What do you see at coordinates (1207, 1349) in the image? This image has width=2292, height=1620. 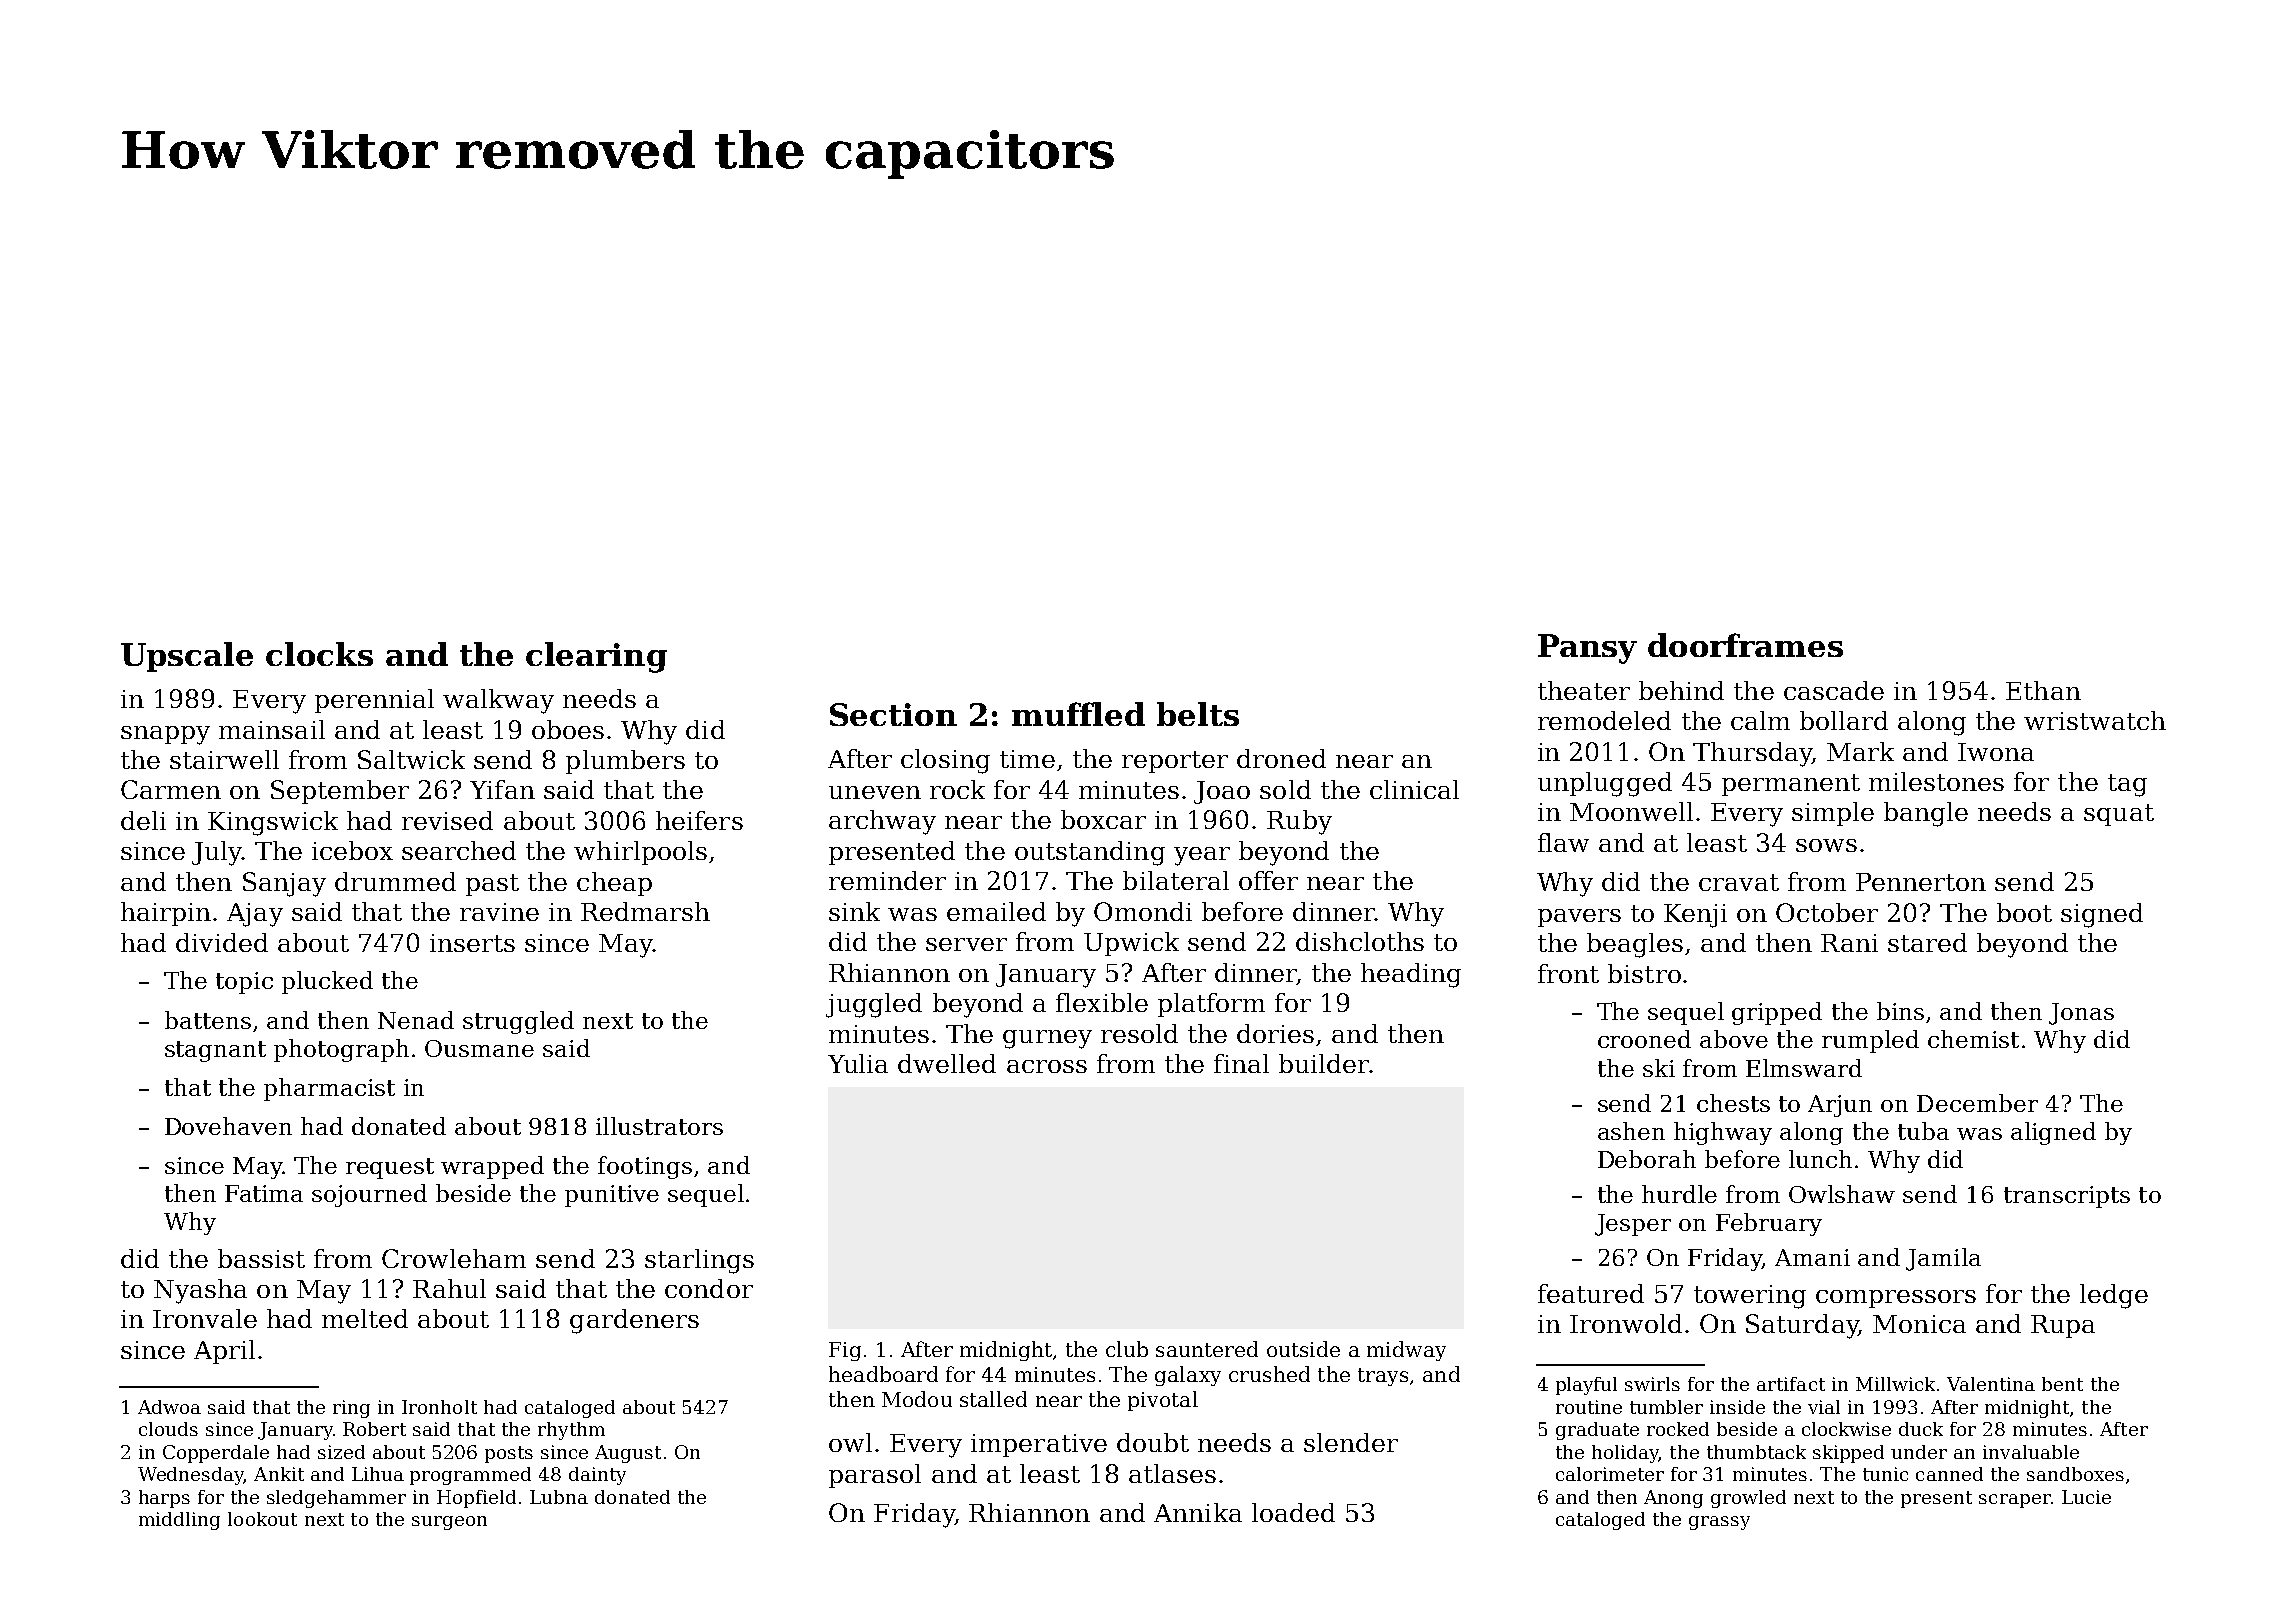 I see `sauntered` at bounding box center [1207, 1349].
